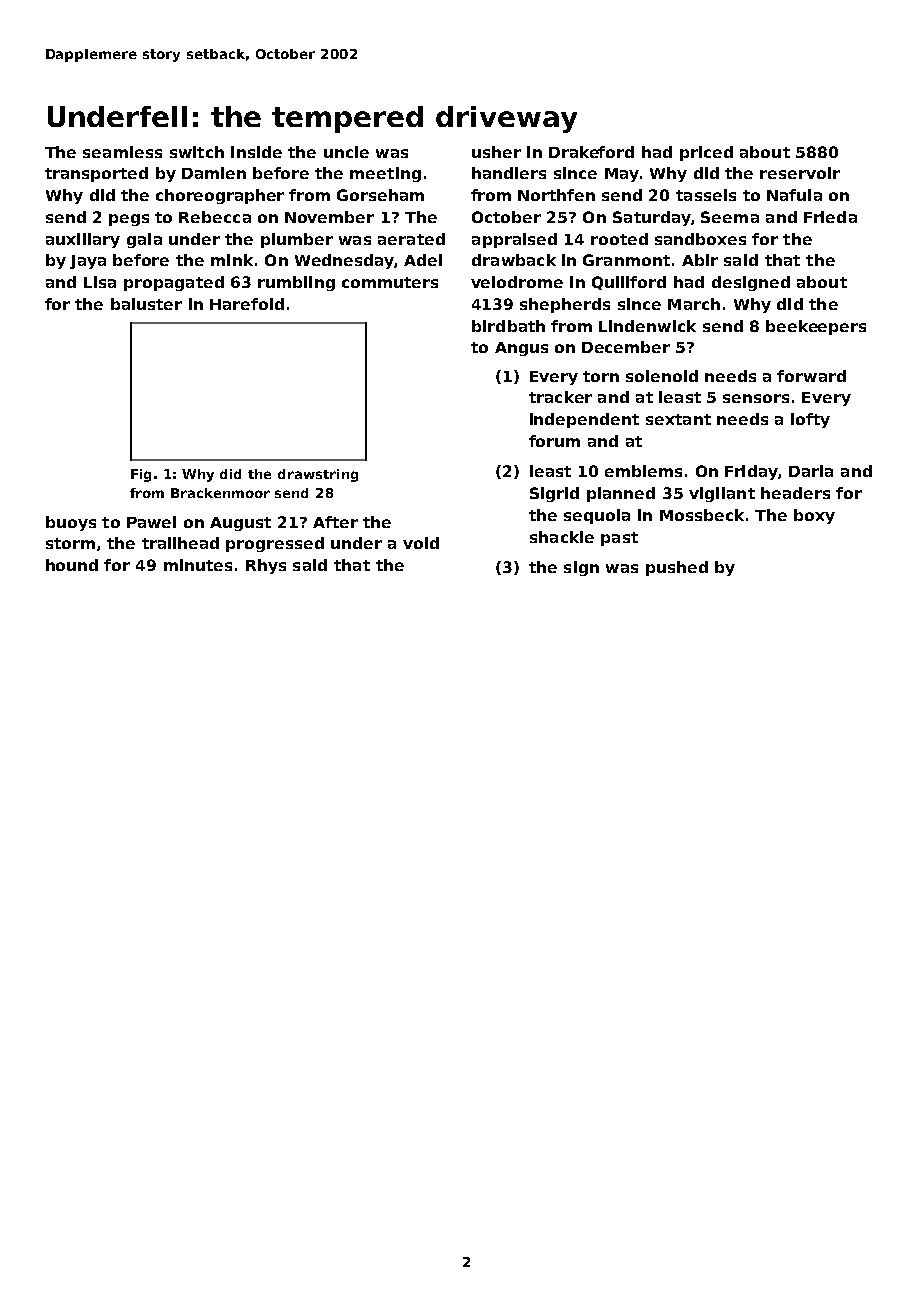 The height and width of the screenshot is (1308, 924). I want to click on December, so click(626, 347).
